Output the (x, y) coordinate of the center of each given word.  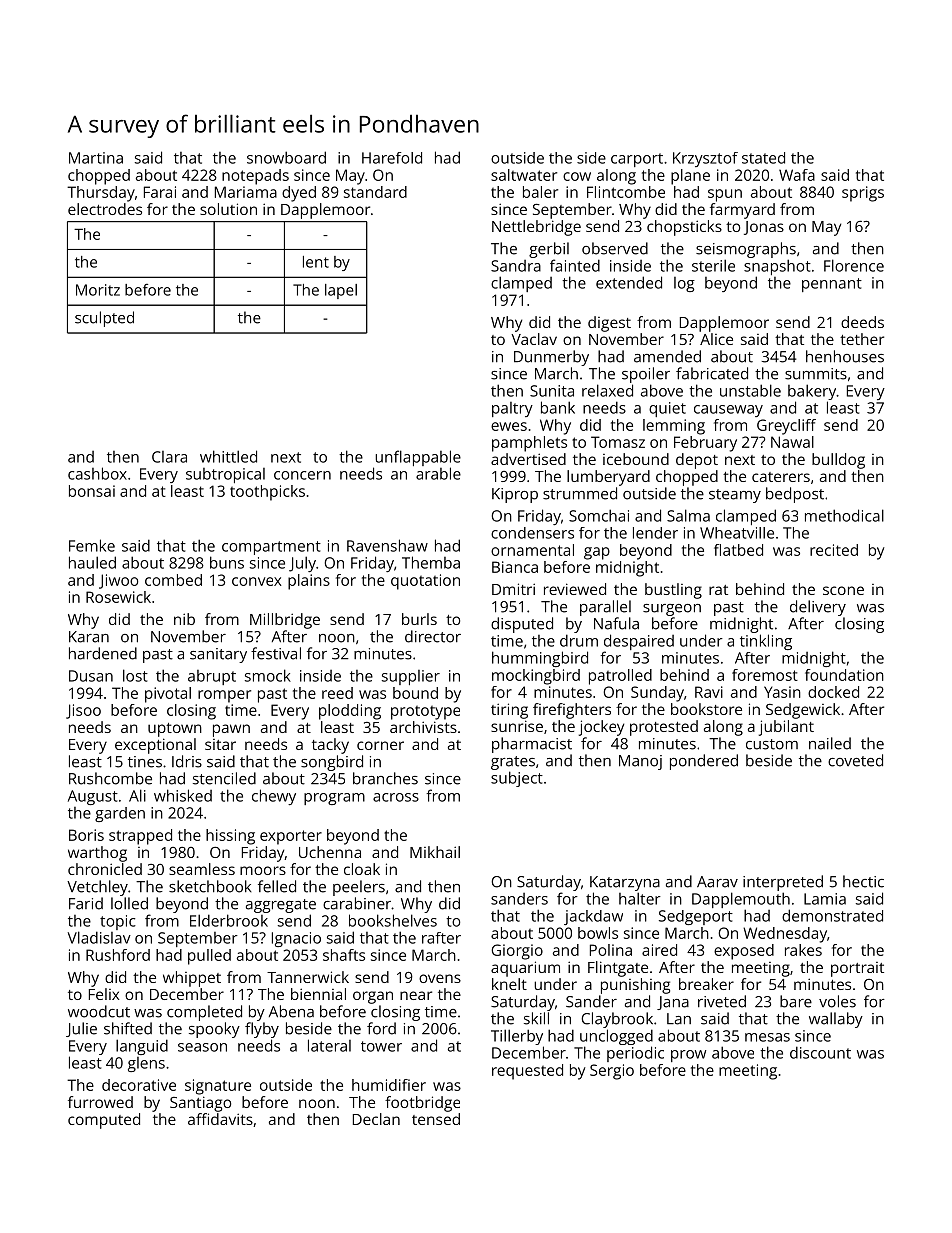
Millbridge (285, 621)
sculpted (104, 319)
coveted (855, 760)
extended (629, 282)
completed (204, 1013)
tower (381, 1046)
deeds (862, 322)
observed (615, 248)
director (433, 636)
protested (664, 728)
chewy (274, 797)
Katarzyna (625, 883)
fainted (575, 265)
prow (688, 1056)
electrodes (105, 209)
